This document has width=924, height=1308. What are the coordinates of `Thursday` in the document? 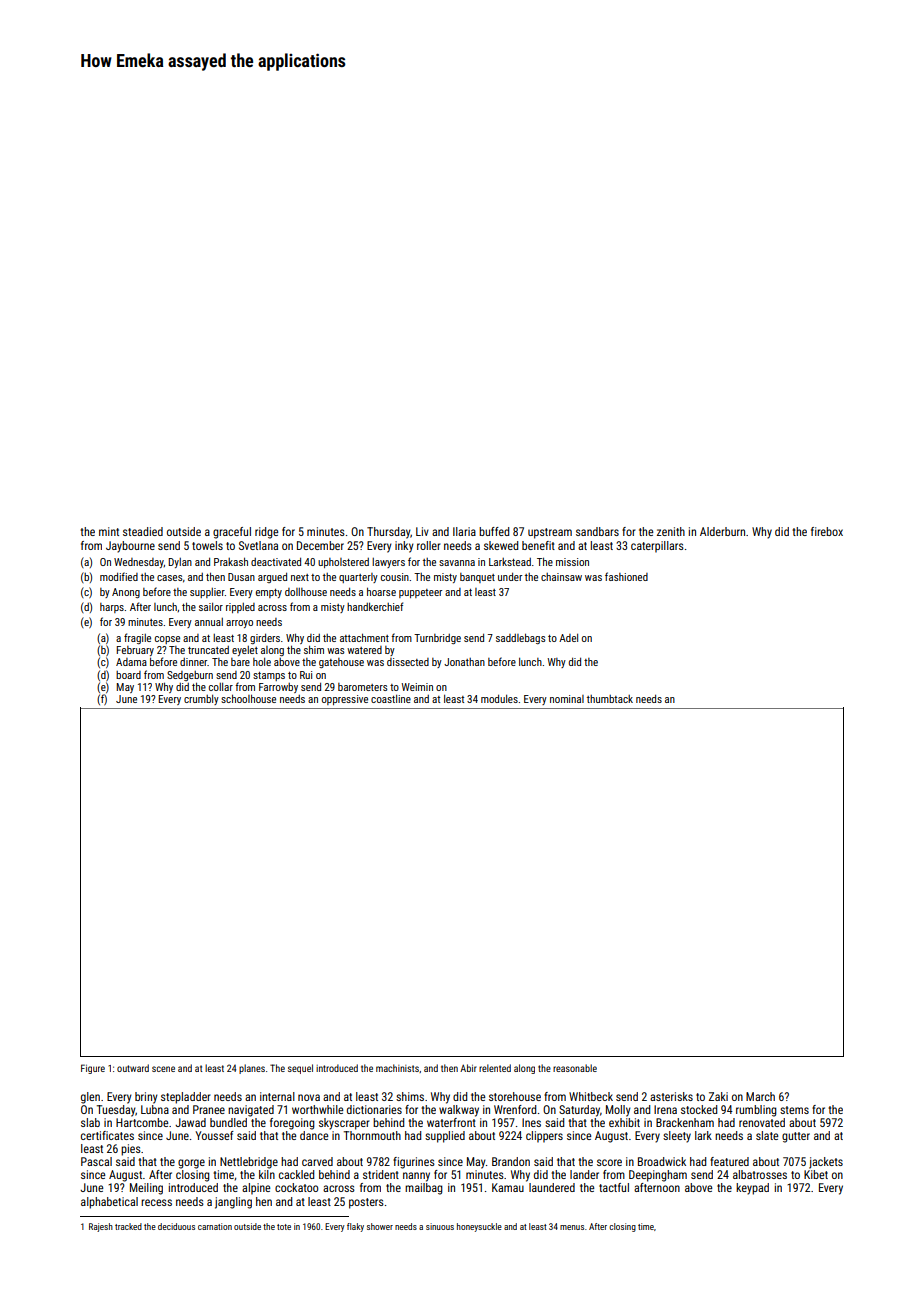 It's located at (389, 533).
